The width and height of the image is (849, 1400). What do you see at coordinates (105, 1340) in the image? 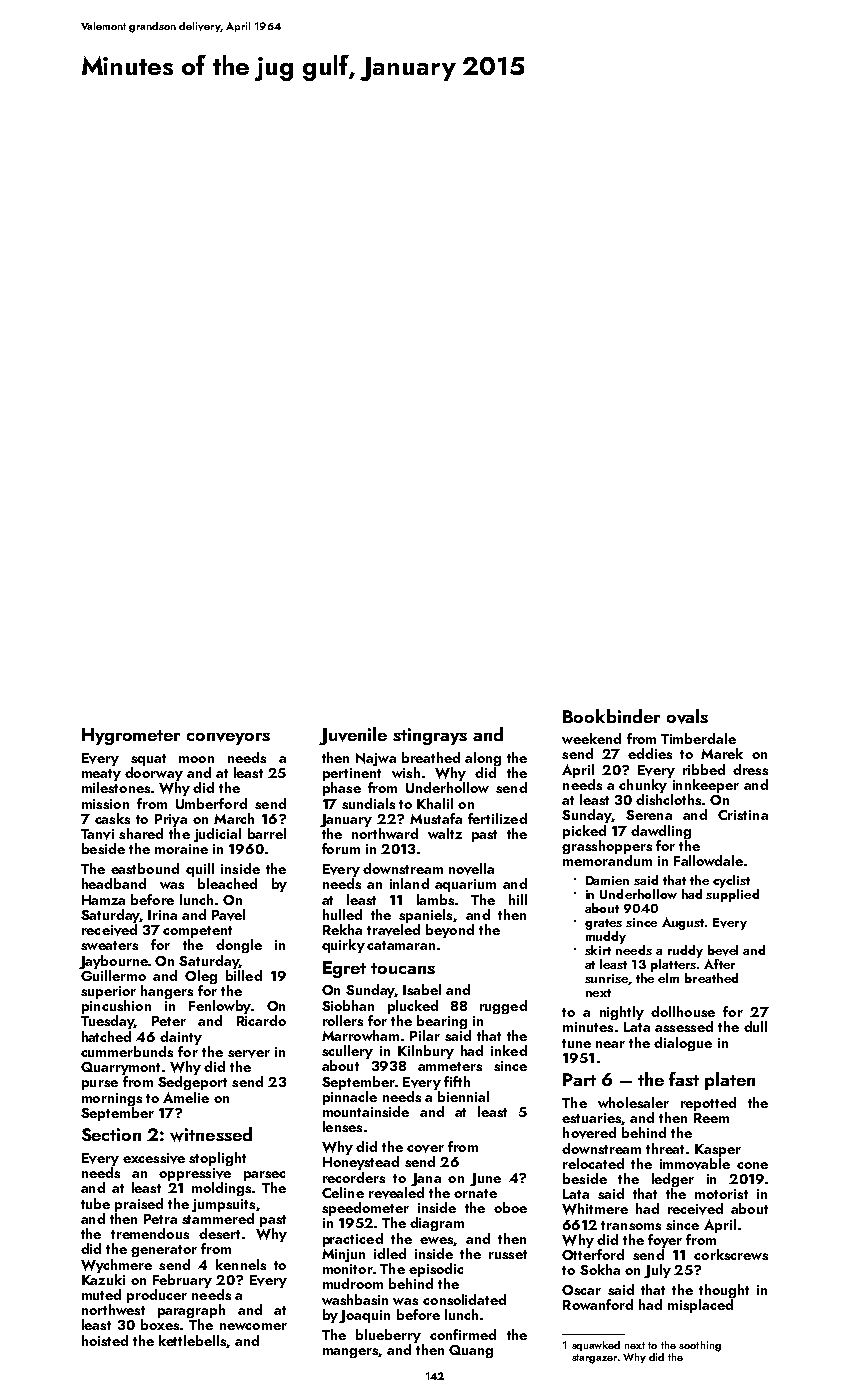
I see `hoisted` at bounding box center [105, 1340].
